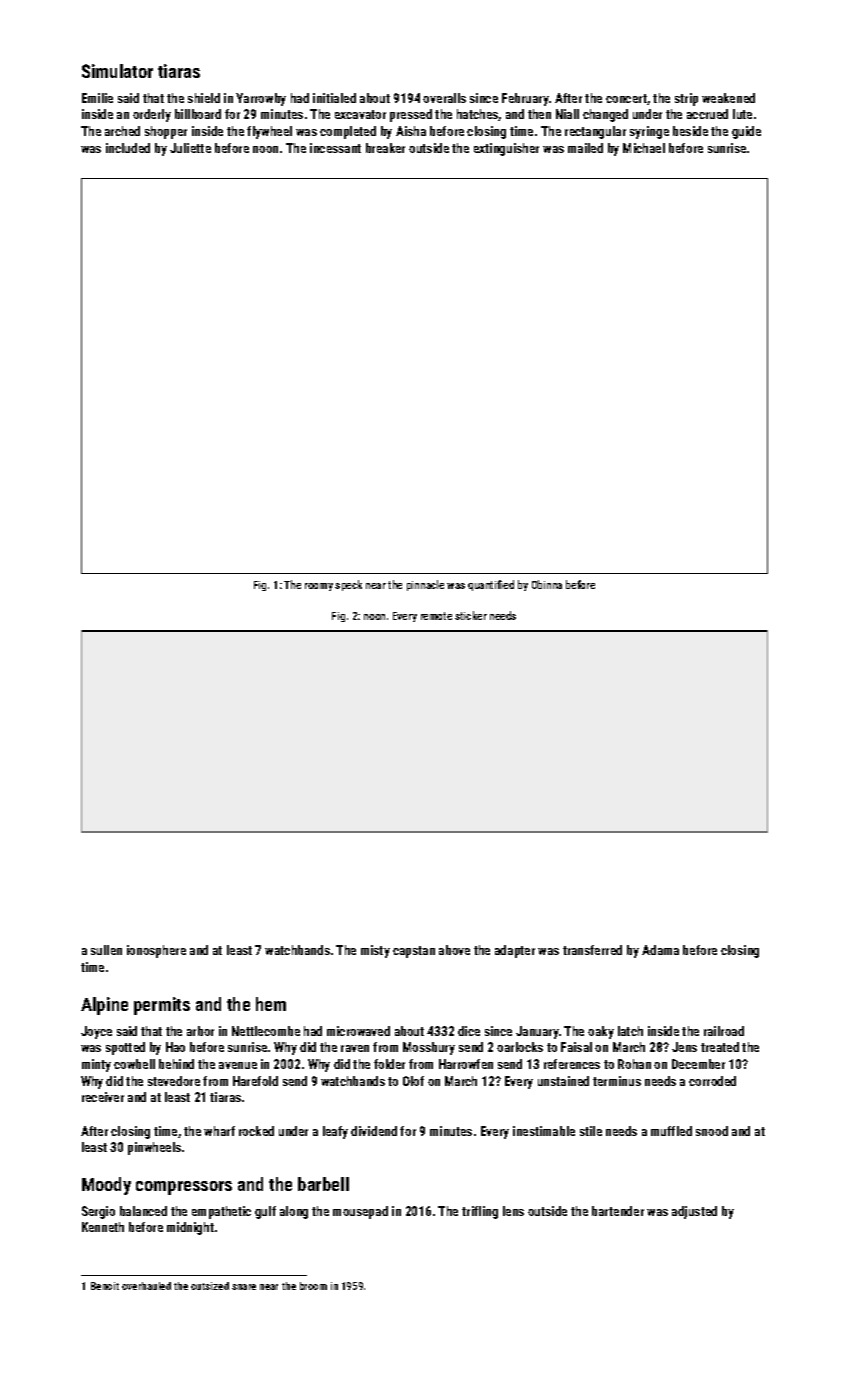 This image has height=1400, width=849. I want to click on oarlocks, so click(520, 1047).
